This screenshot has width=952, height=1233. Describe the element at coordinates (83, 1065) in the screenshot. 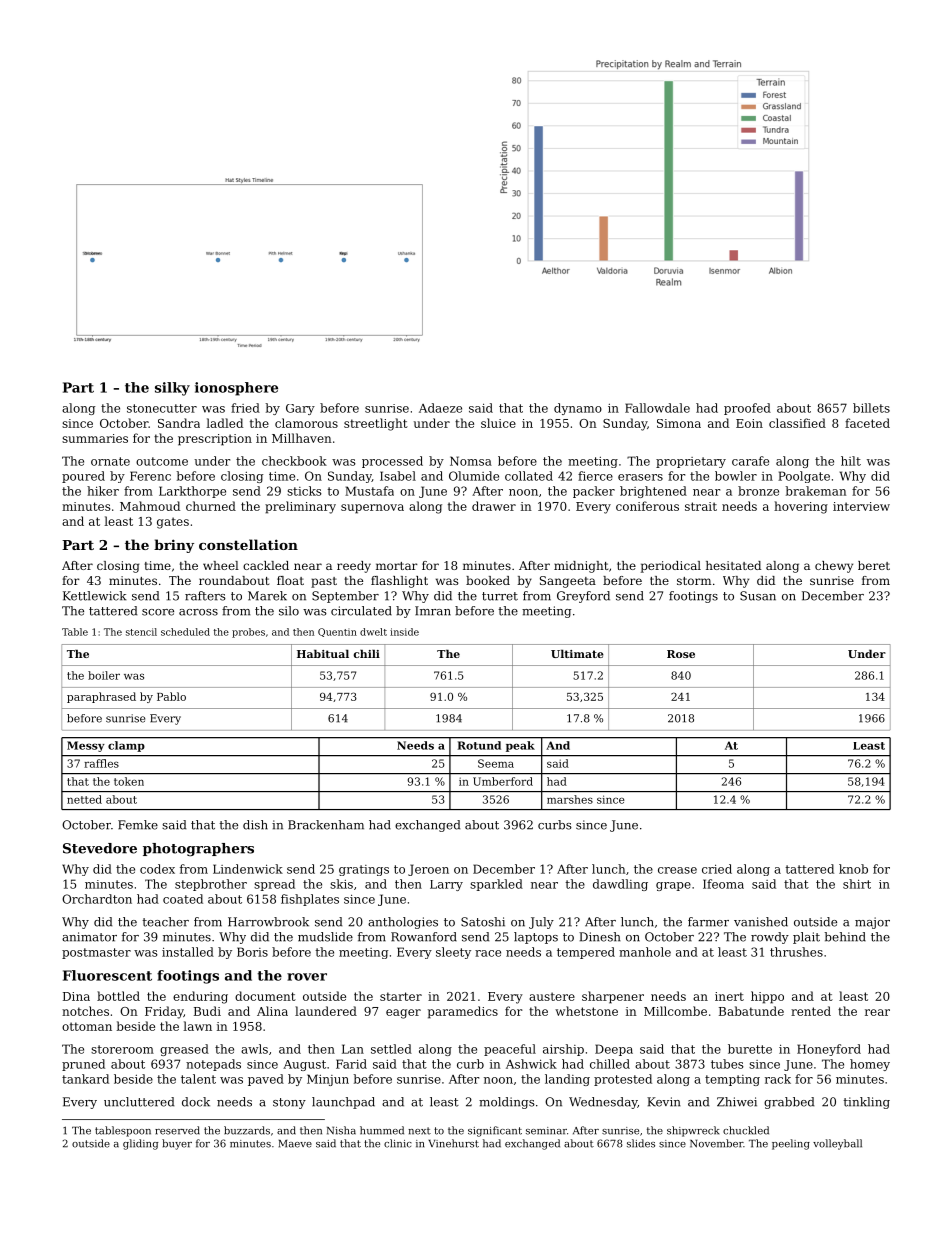

I see `pruned` at that location.
